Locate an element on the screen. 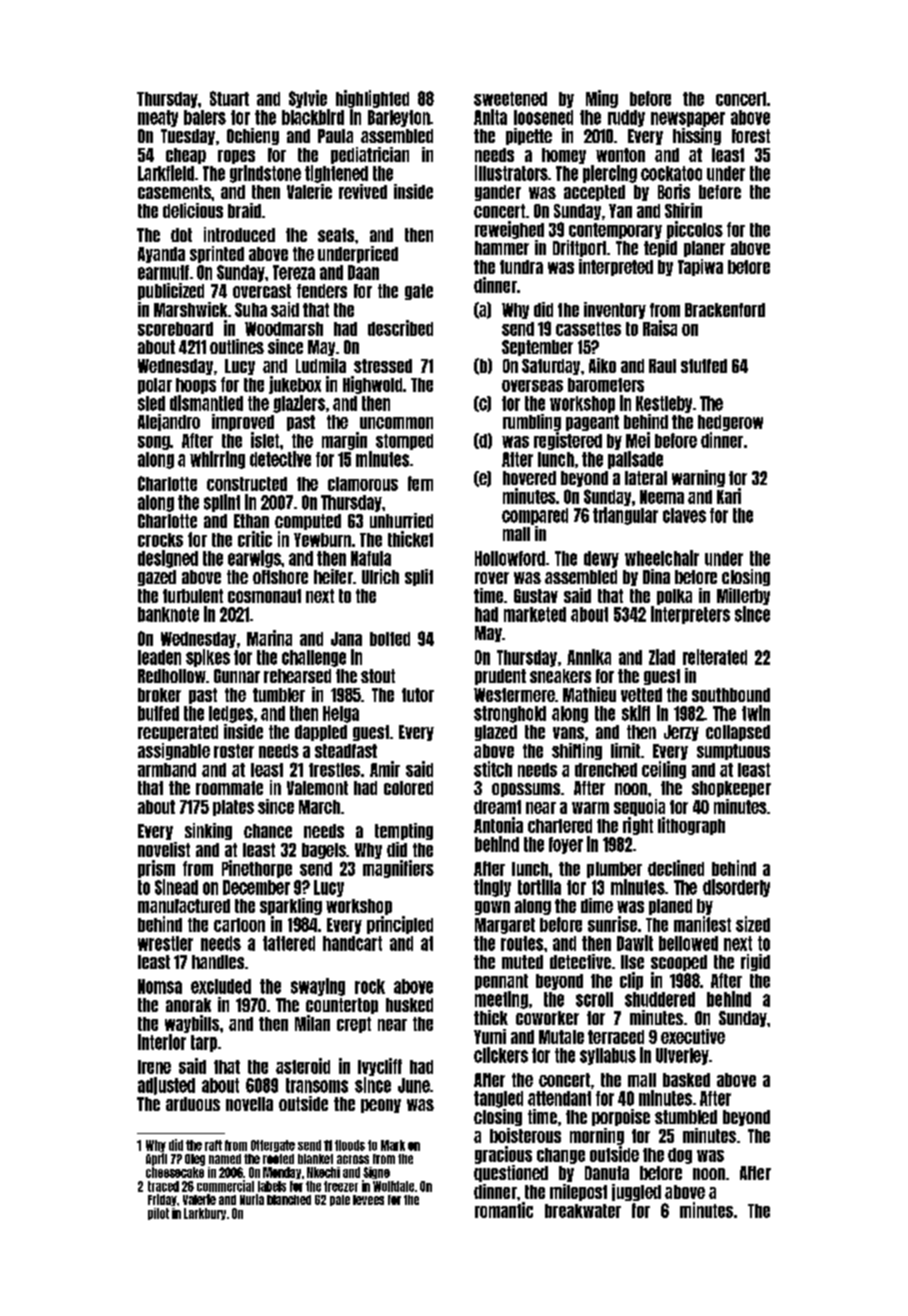  Kestleby is located at coordinates (664, 404).
